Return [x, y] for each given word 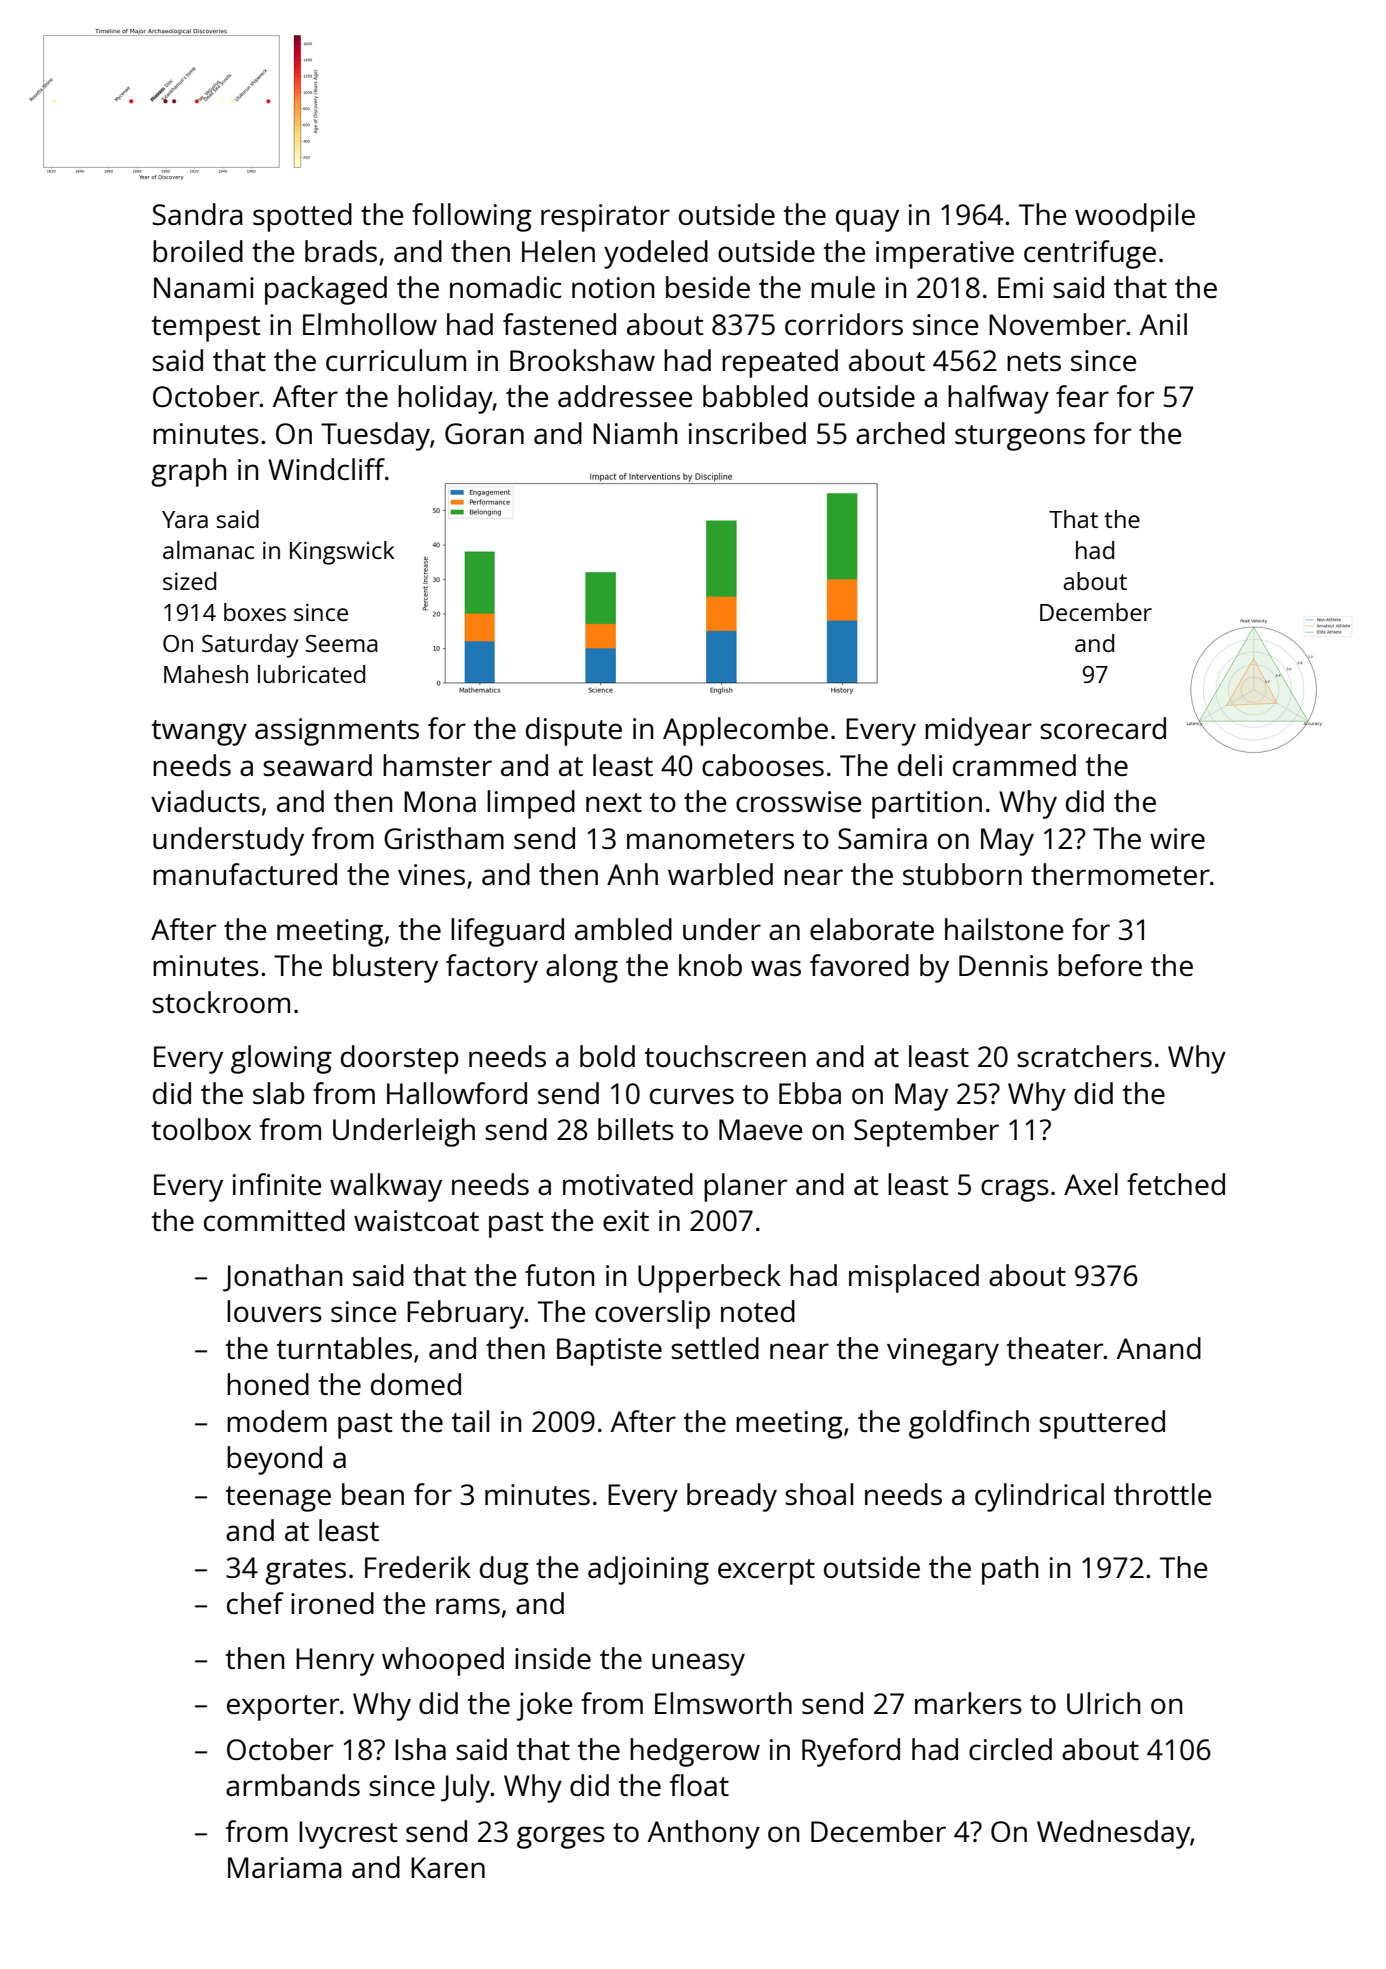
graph [188, 472]
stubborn [962, 874]
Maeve [761, 1129]
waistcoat [416, 1220]
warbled [720, 874]
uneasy [698, 1664]
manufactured [245, 874]
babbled [755, 396]
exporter [283, 1708]
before [1100, 965]
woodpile [1135, 217]
